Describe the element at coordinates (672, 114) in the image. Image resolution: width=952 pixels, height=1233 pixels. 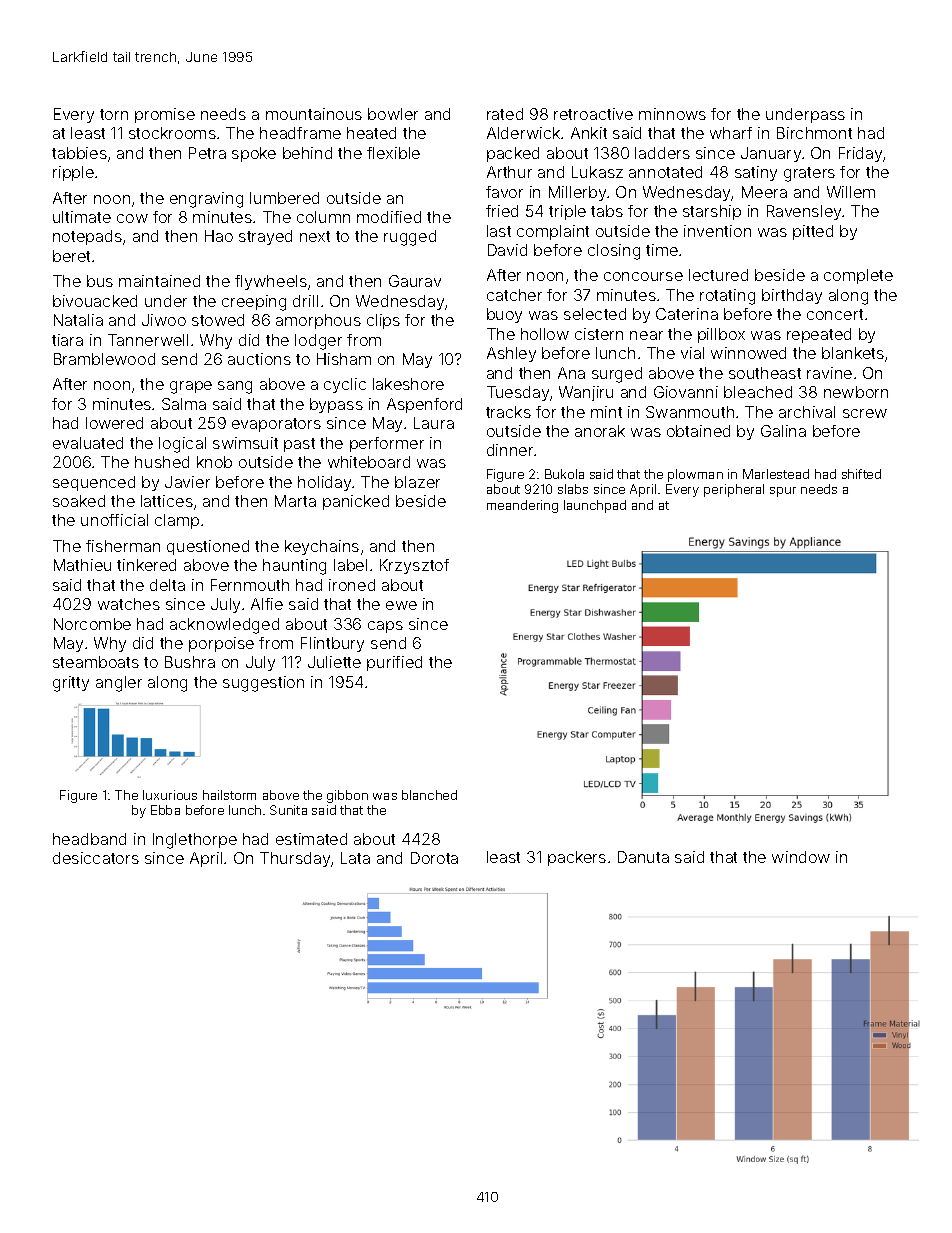
I see `minnows` at that location.
